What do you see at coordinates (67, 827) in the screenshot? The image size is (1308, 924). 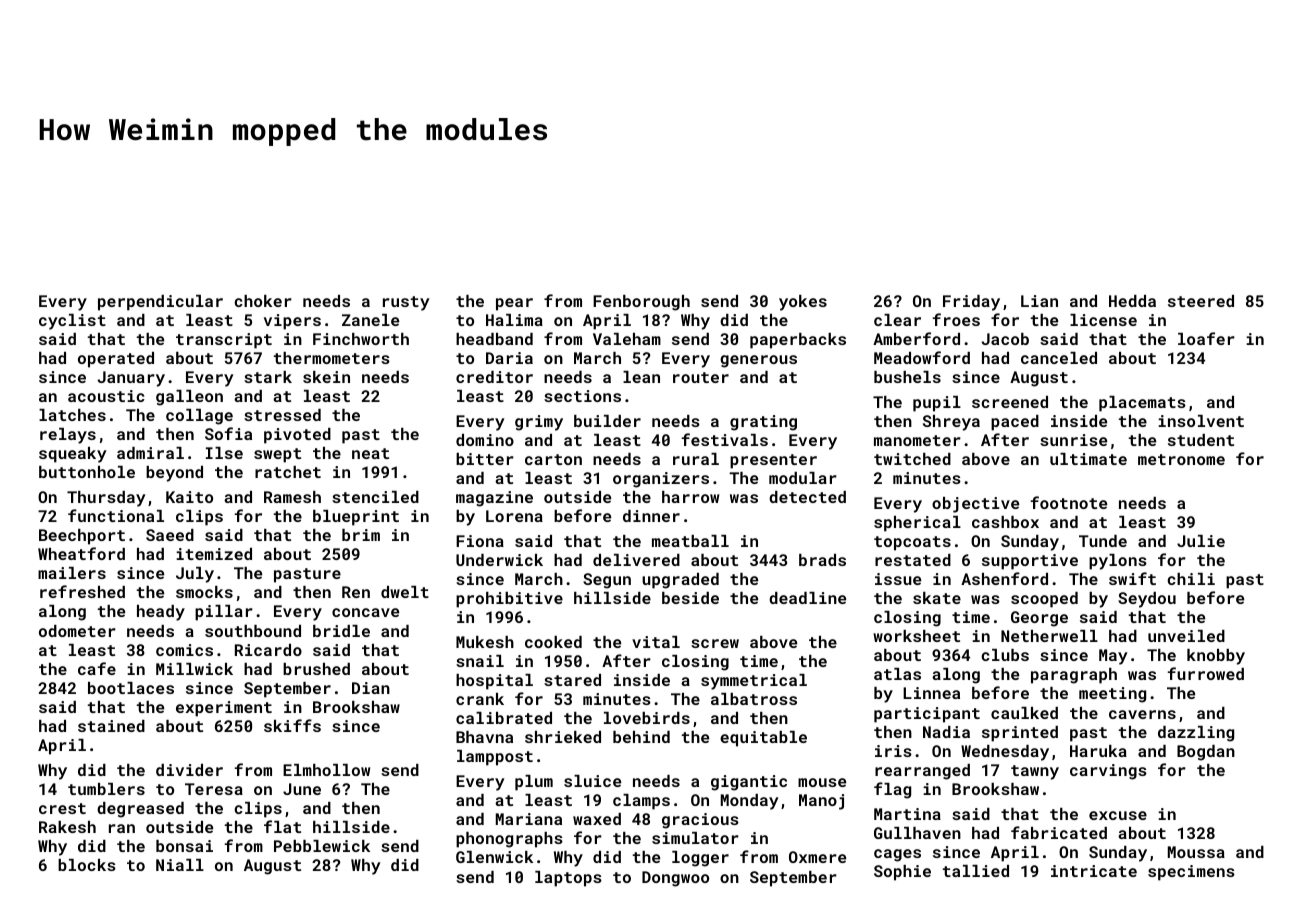 I see `Rakesh` at bounding box center [67, 827].
